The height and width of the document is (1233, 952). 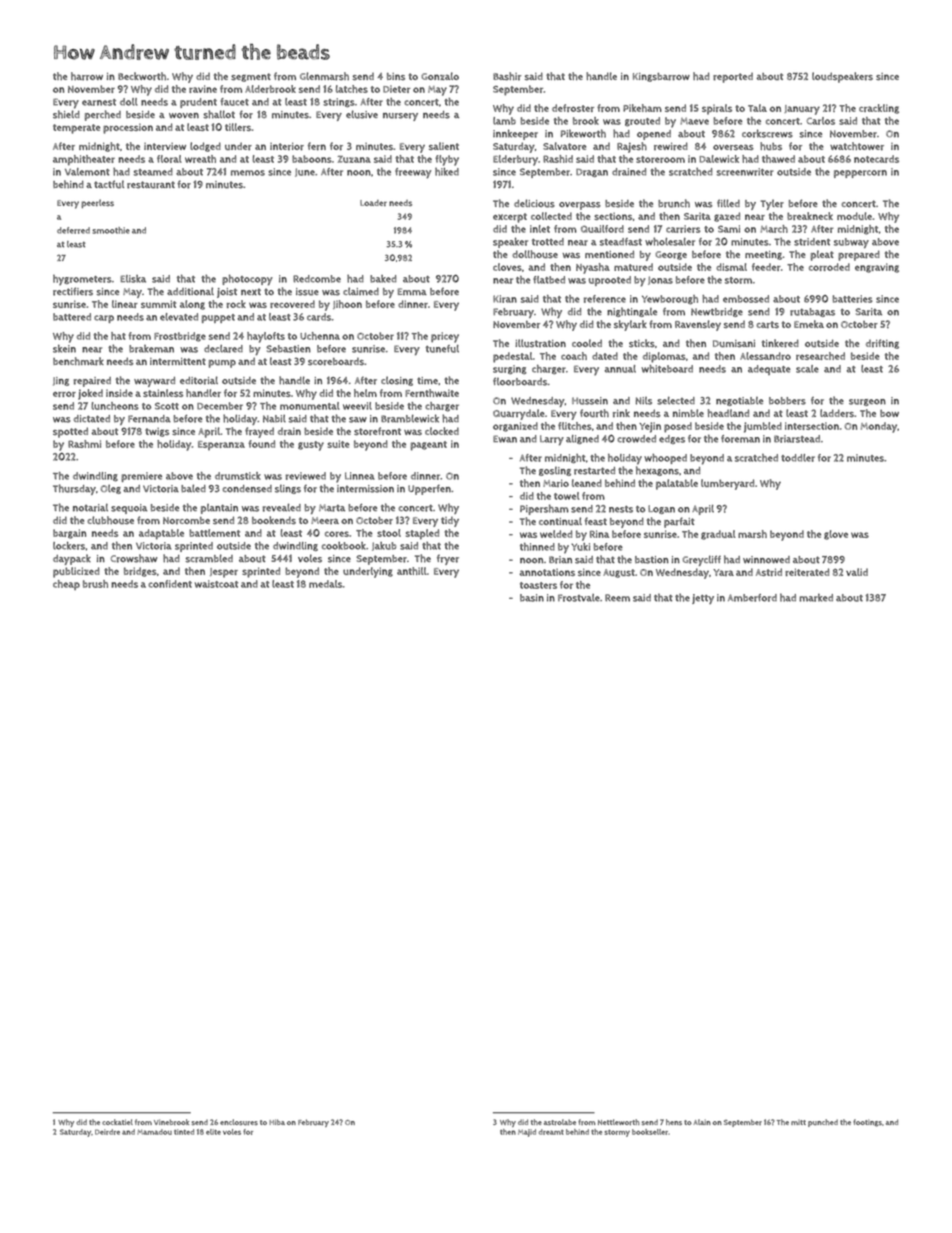 I want to click on punched, so click(x=823, y=1123).
